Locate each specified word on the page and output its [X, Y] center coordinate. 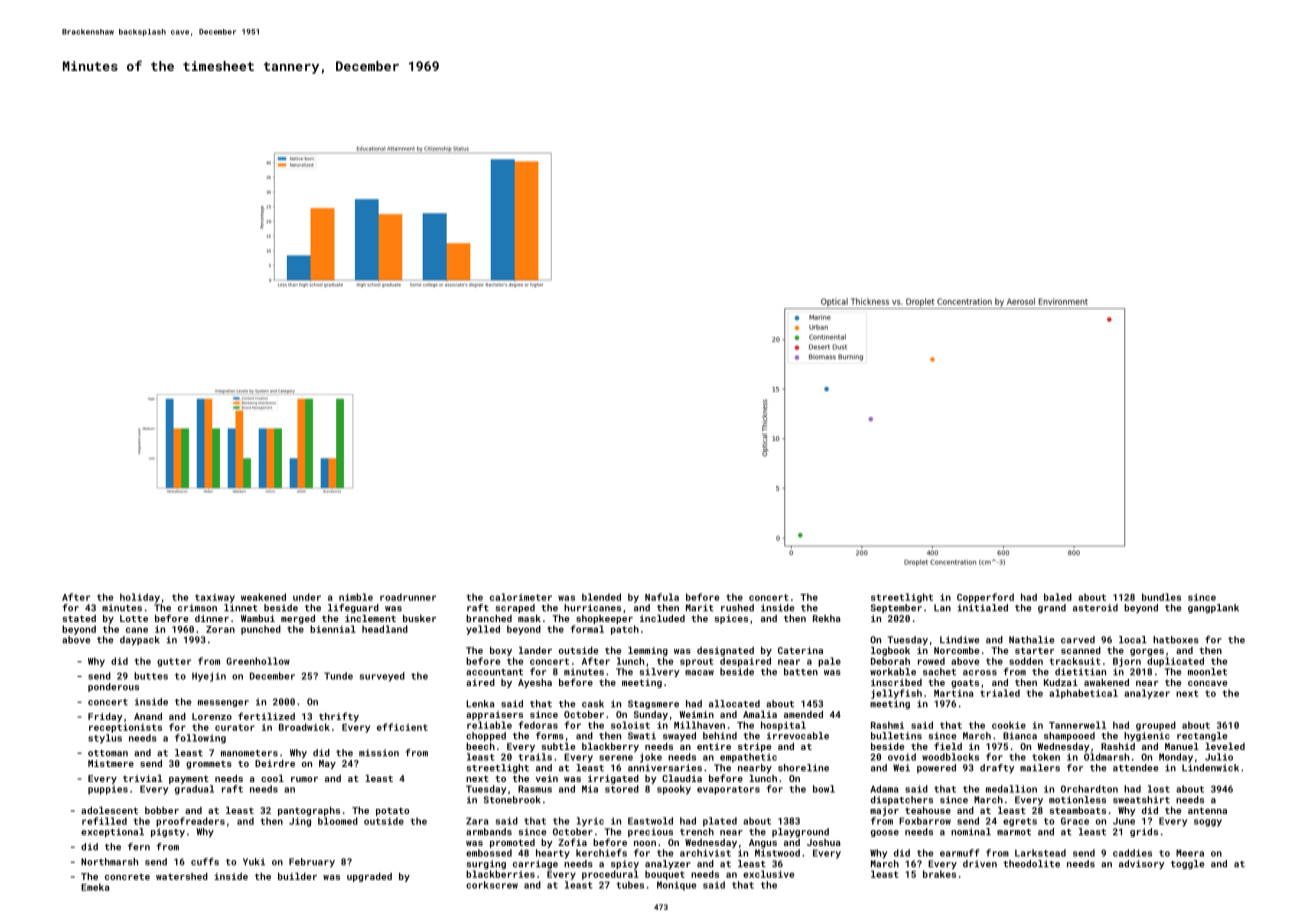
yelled [483, 630]
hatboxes [1176, 640]
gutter [174, 662]
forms [550, 736]
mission [379, 753]
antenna [1207, 810]
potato [392, 811]
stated [79, 618]
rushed [737, 608]
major [884, 811]
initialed [983, 608]
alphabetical [1083, 694]
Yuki [254, 862]
